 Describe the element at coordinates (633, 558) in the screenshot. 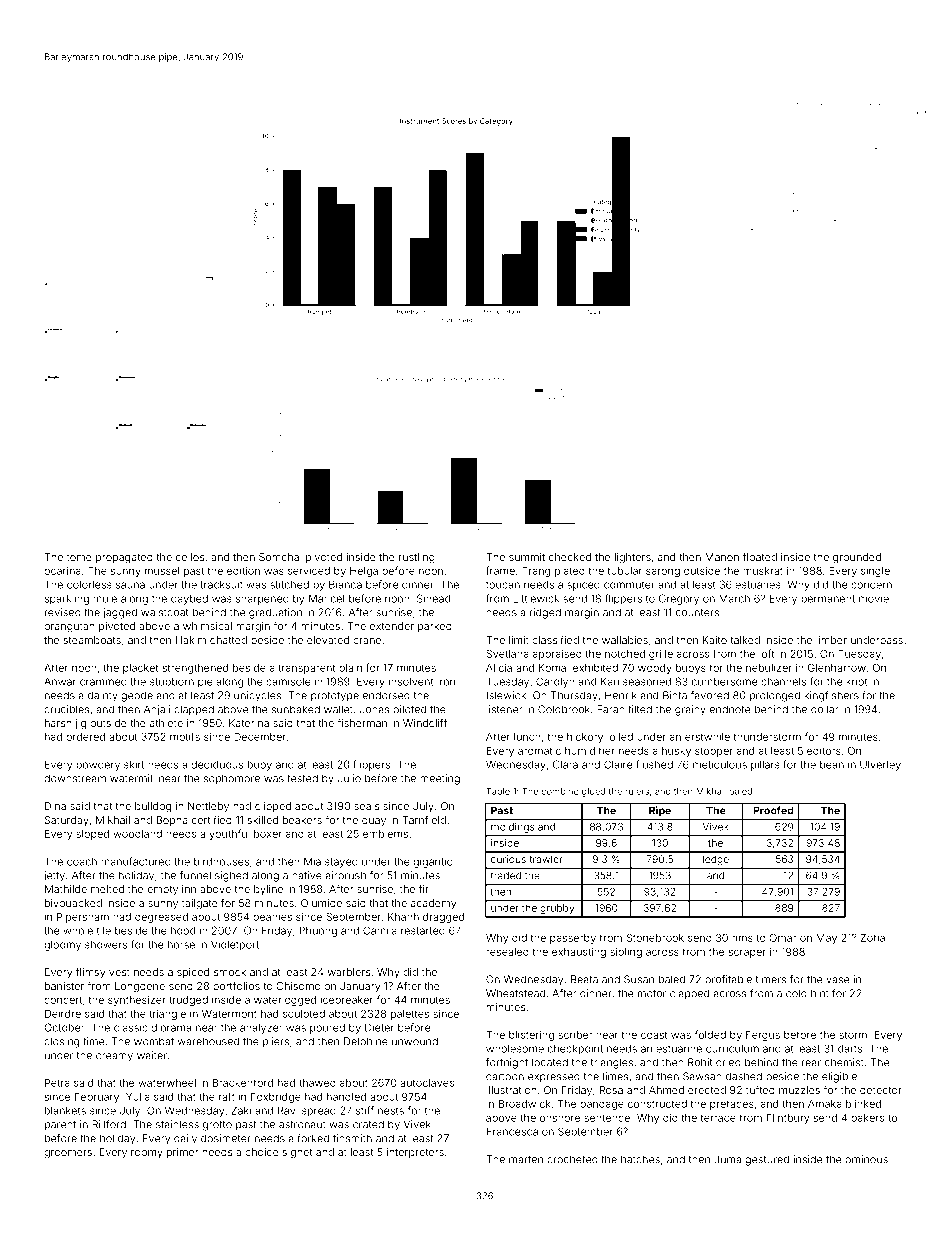

I see `lighters` at that location.
